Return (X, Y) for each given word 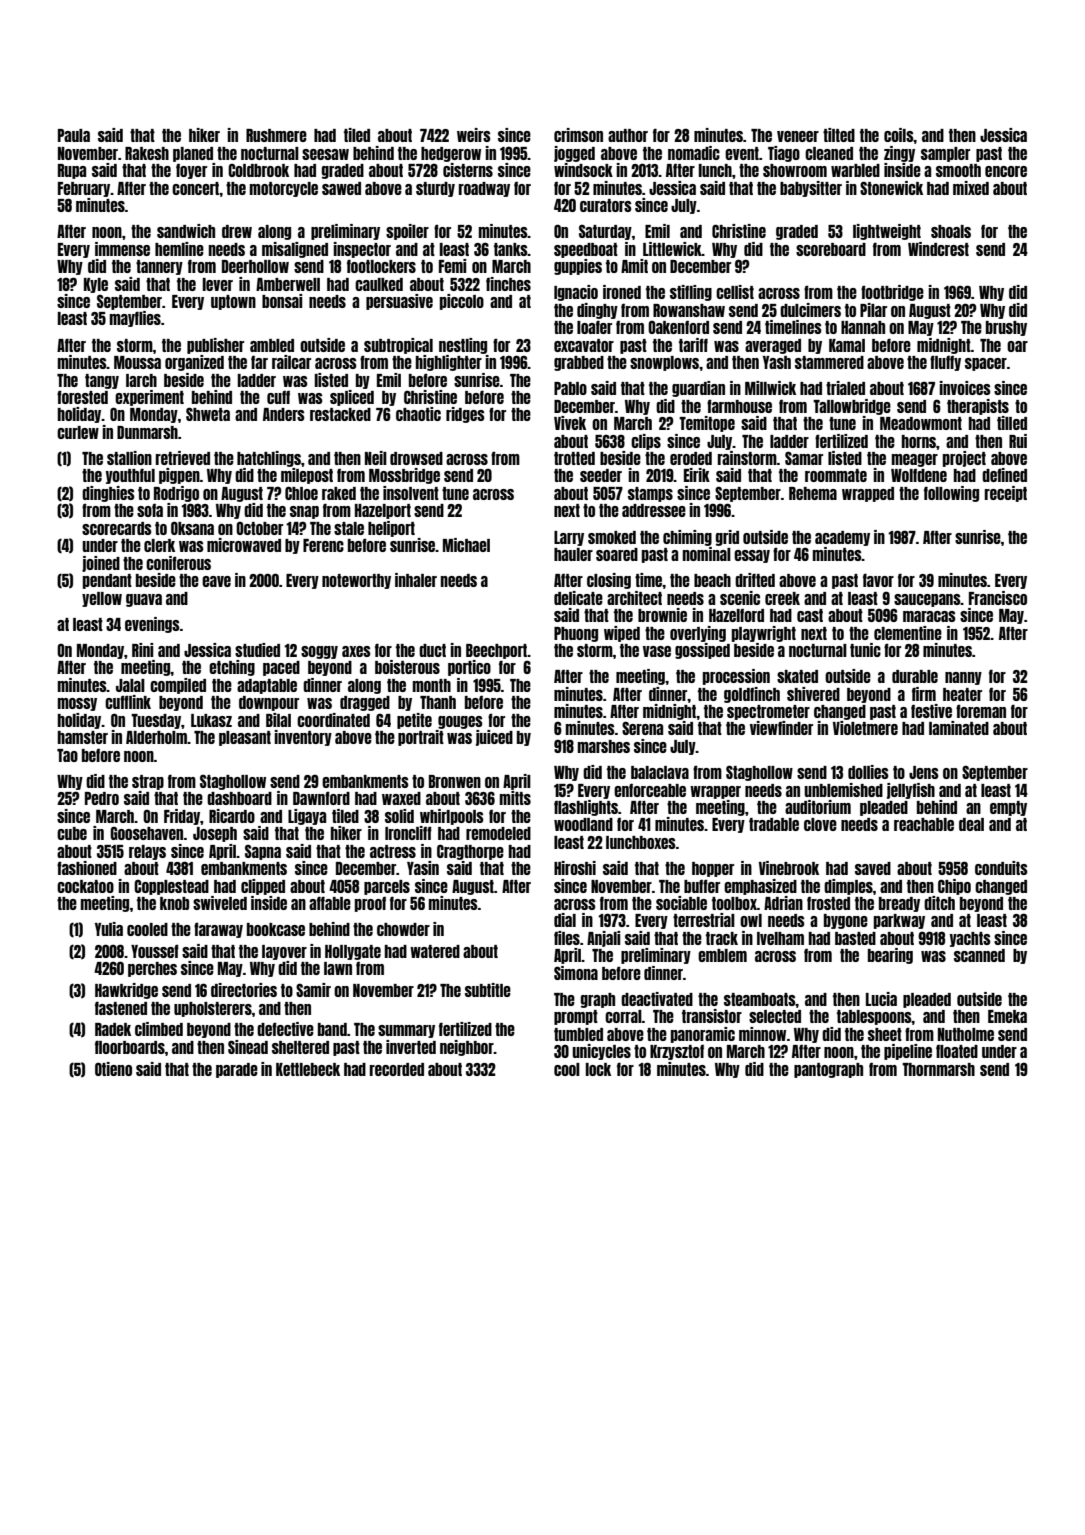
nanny (963, 678)
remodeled (498, 833)
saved (873, 868)
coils (899, 135)
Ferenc (323, 545)
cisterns (468, 170)
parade (237, 1070)
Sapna (263, 852)
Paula (74, 135)
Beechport (497, 651)
